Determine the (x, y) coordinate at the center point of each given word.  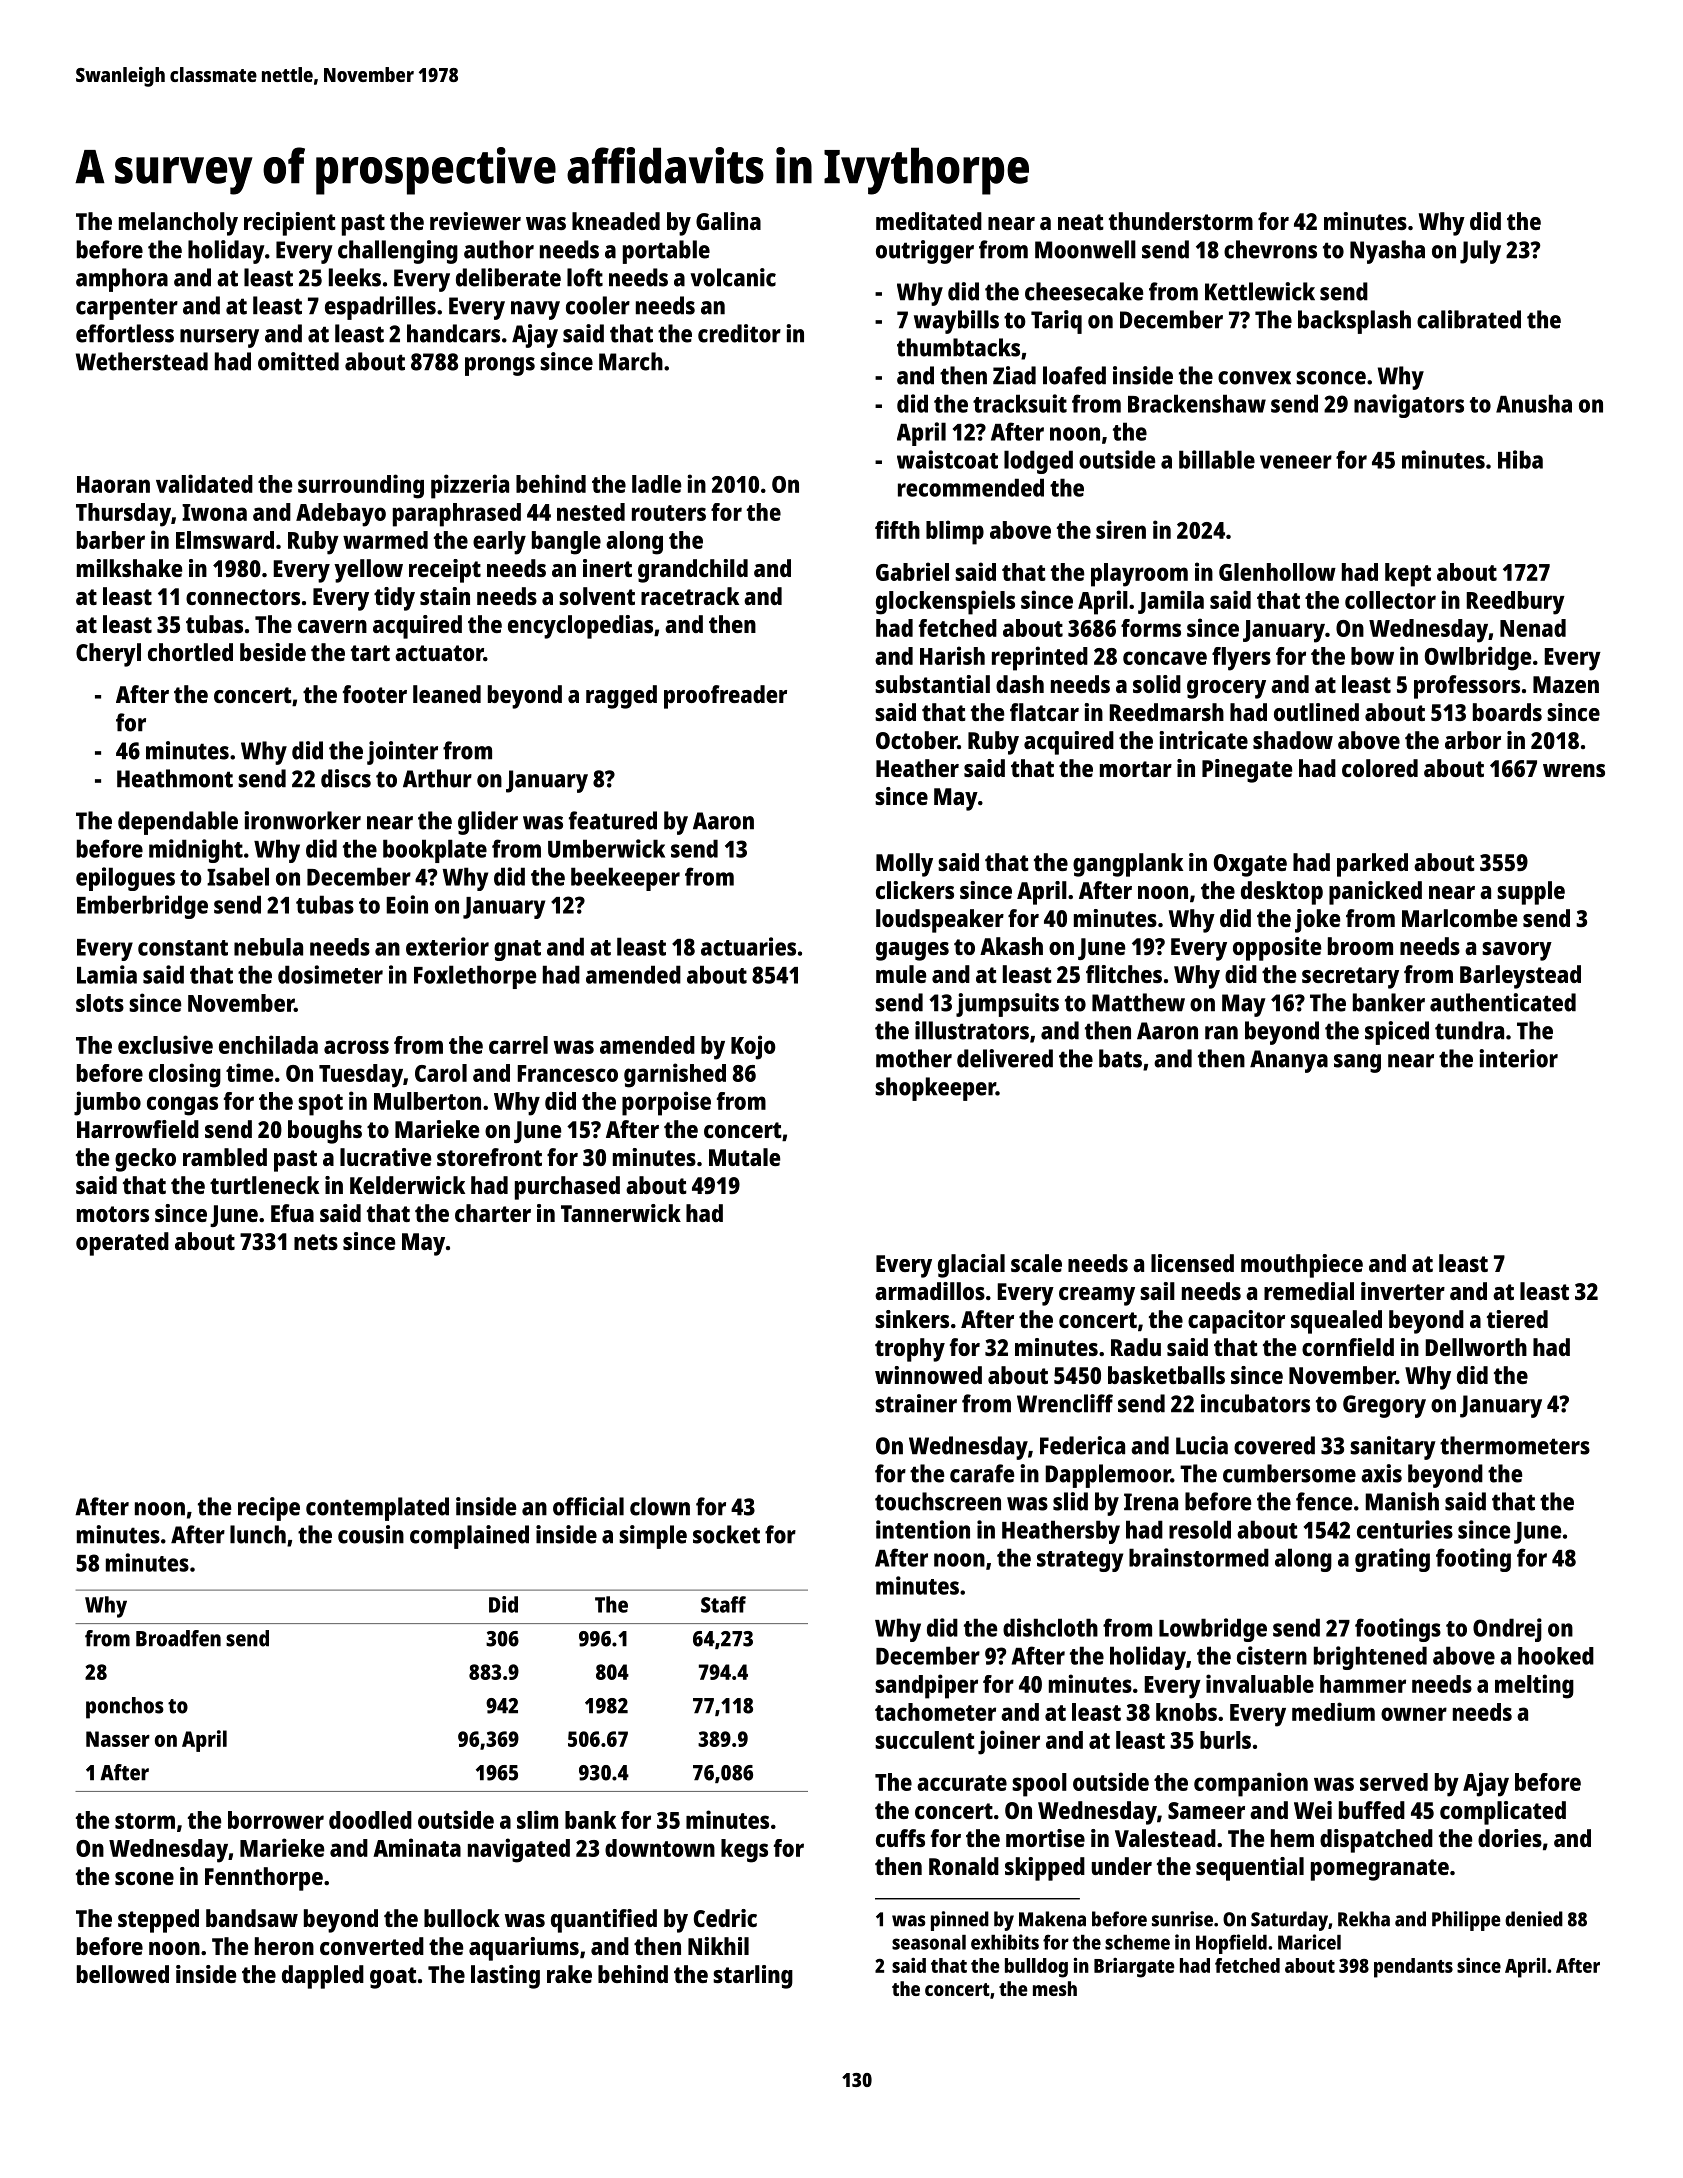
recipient (290, 224)
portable (666, 252)
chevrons (1270, 249)
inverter (1403, 1291)
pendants (1413, 1968)
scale (1036, 1263)
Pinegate (1247, 771)
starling (753, 1977)
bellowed (123, 1974)
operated (122, 1244)
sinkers (912, 1319)
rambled (225, 1157)
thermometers (1515, 1445)
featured (613, 820)
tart (370, 653)
